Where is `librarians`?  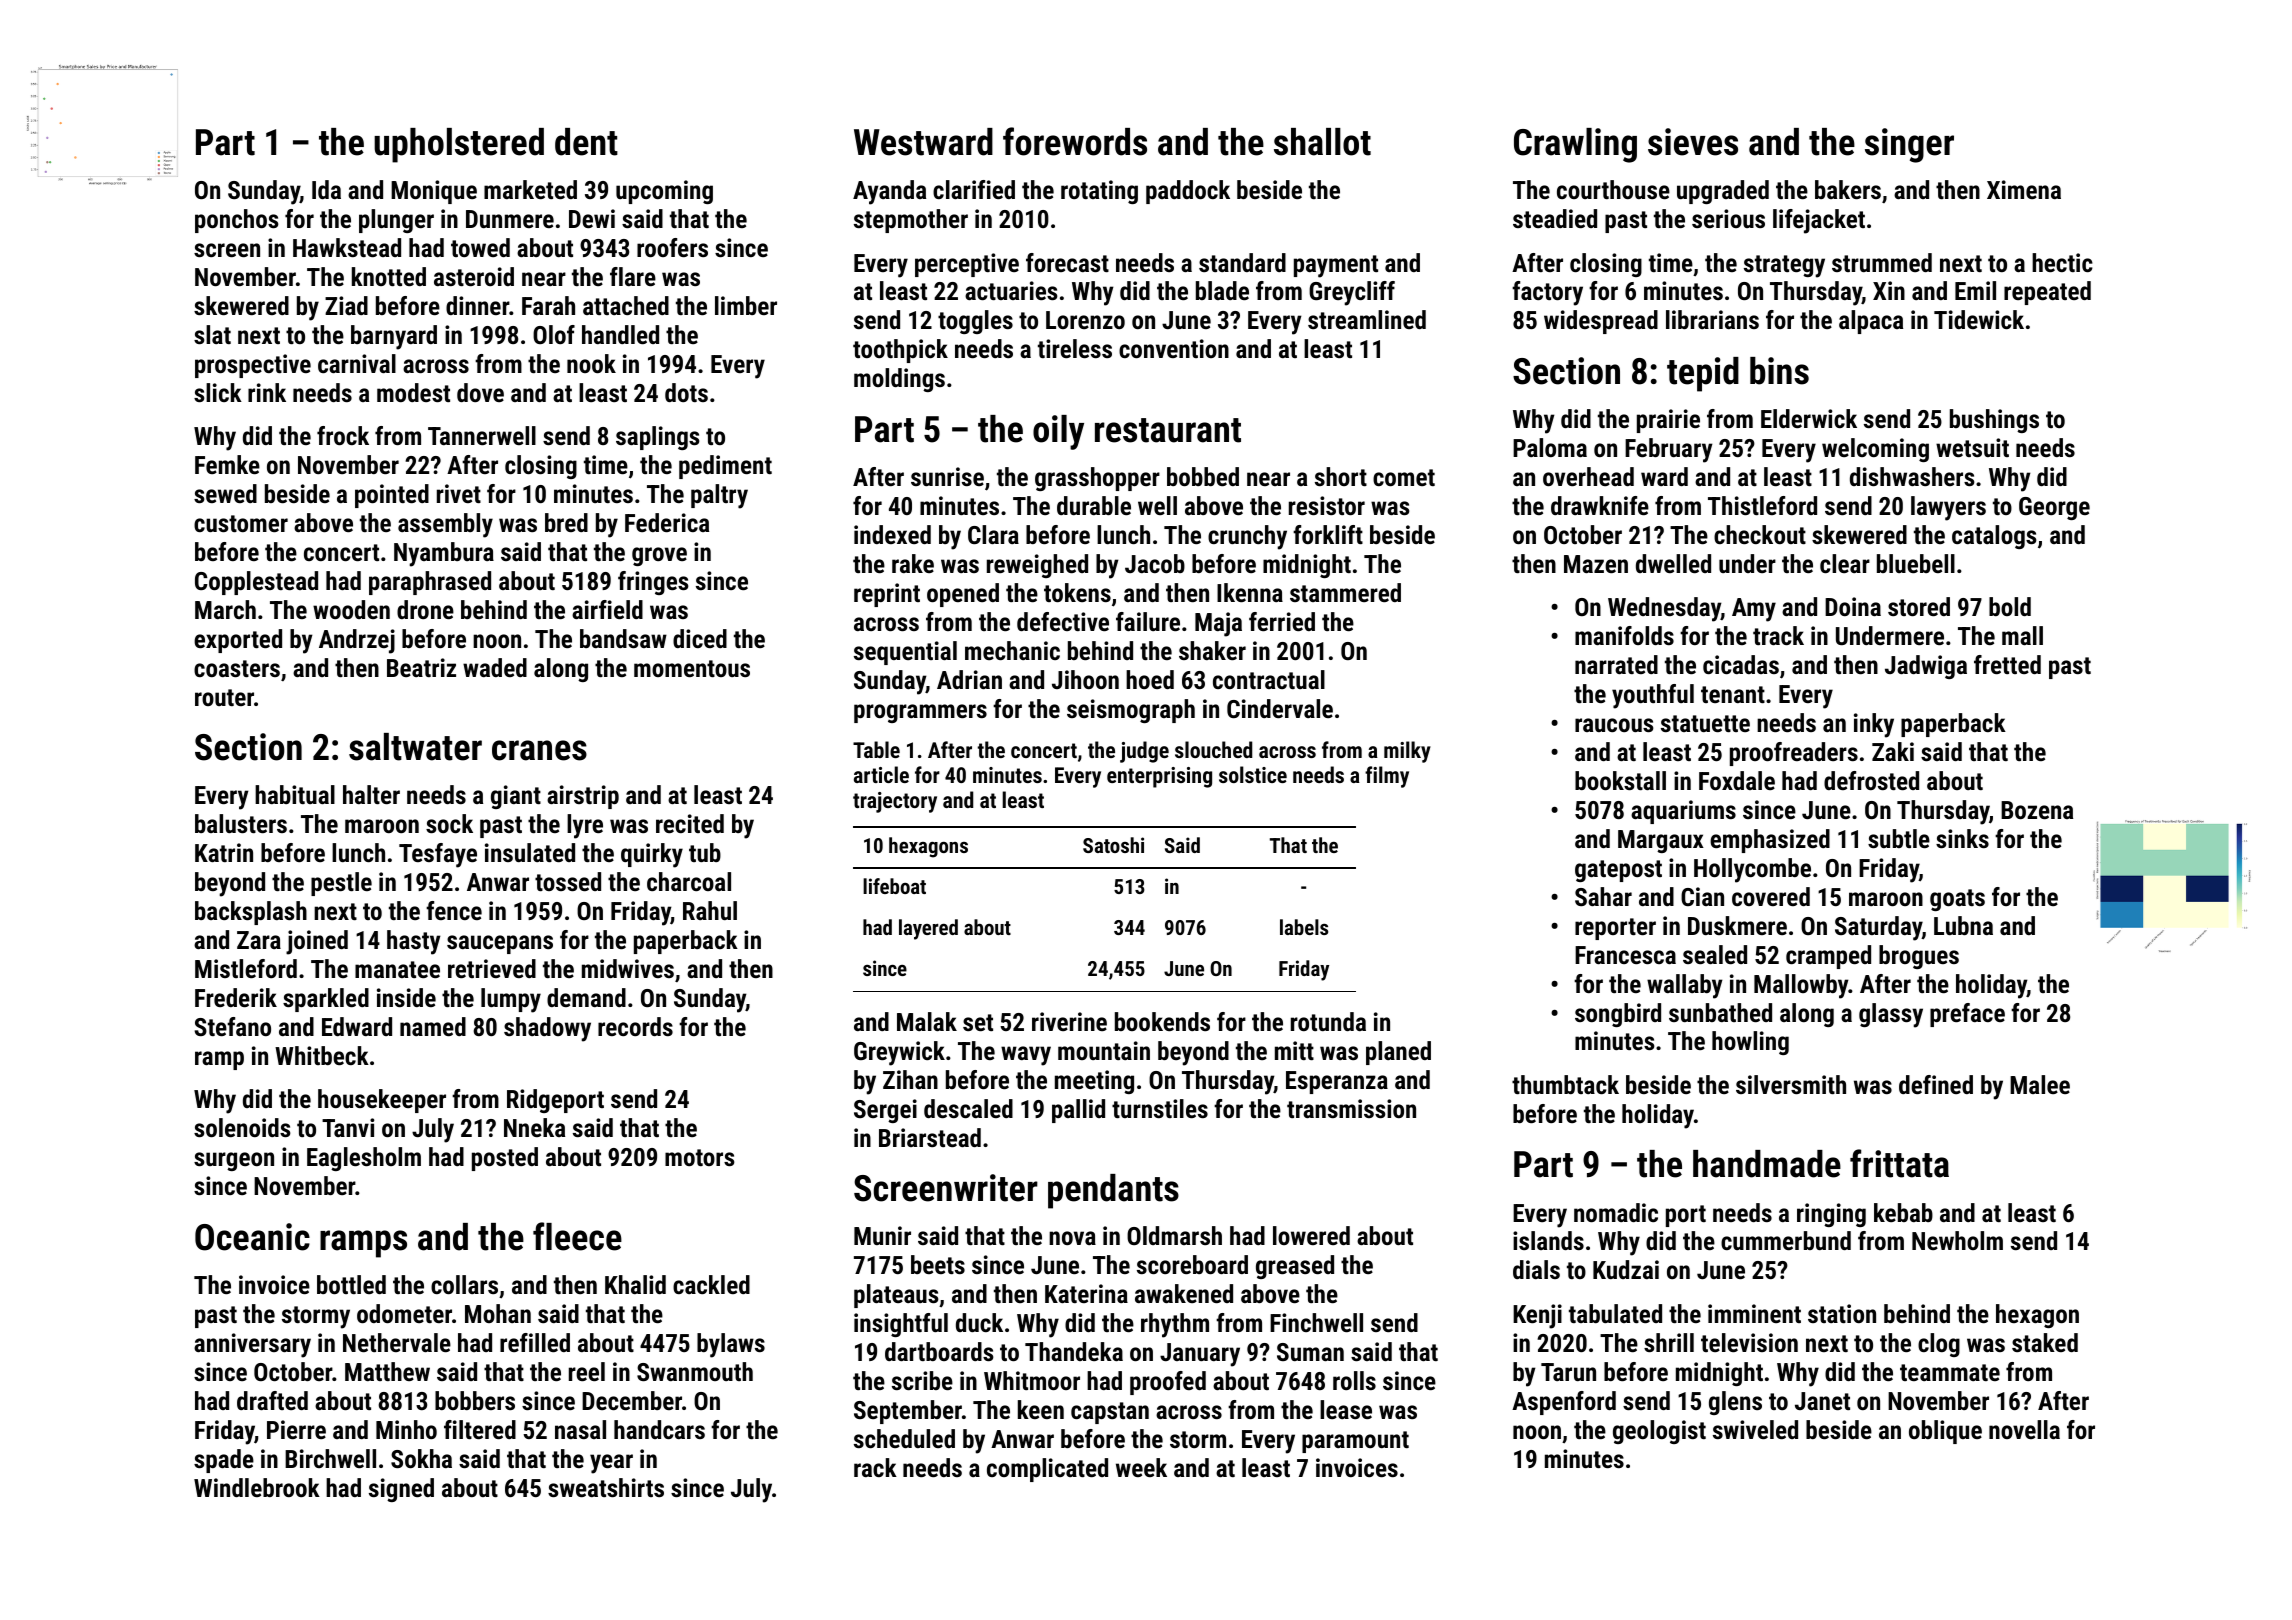
librarians is located at coordinates (1712, 319).
